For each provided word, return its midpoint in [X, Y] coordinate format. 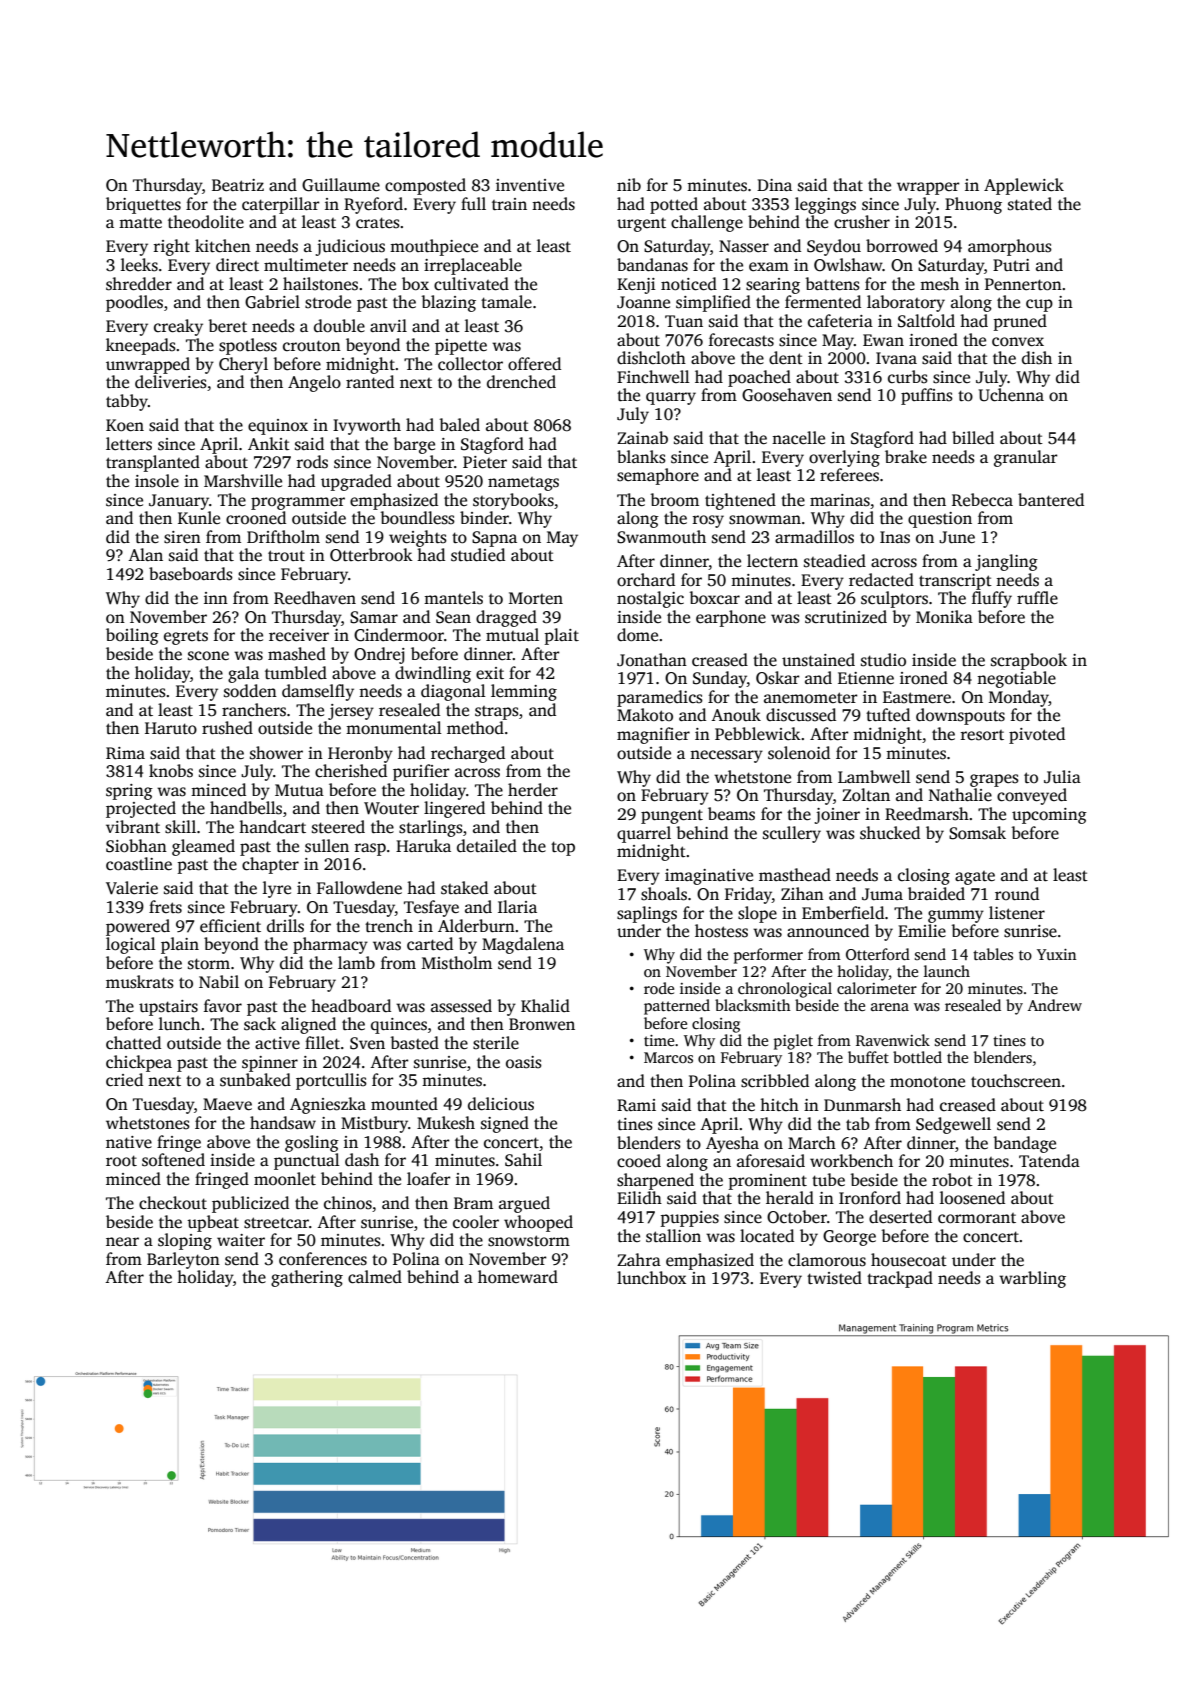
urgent [641, 225]
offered [534, 364]
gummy [956, 916]
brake [906, 457]
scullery [792, 834]
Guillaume [341, 185]
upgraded [356, 482]
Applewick [1024, 186]
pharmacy [330, 945]
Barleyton [183, 1260]
